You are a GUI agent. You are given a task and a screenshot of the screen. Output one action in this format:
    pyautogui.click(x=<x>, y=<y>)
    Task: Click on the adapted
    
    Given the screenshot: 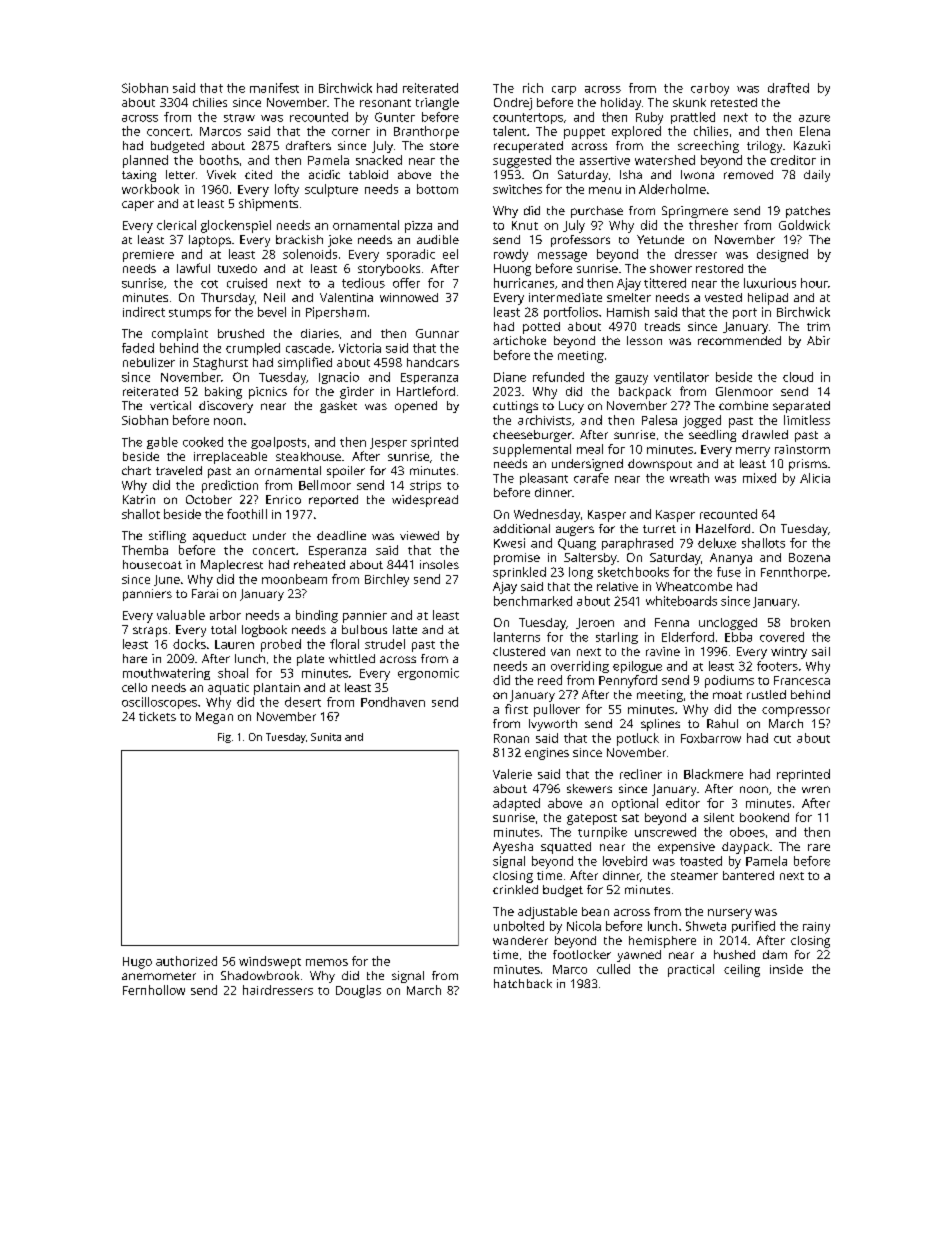 What is the action you would take?
    pyautogui.click(x=516, y=804)
